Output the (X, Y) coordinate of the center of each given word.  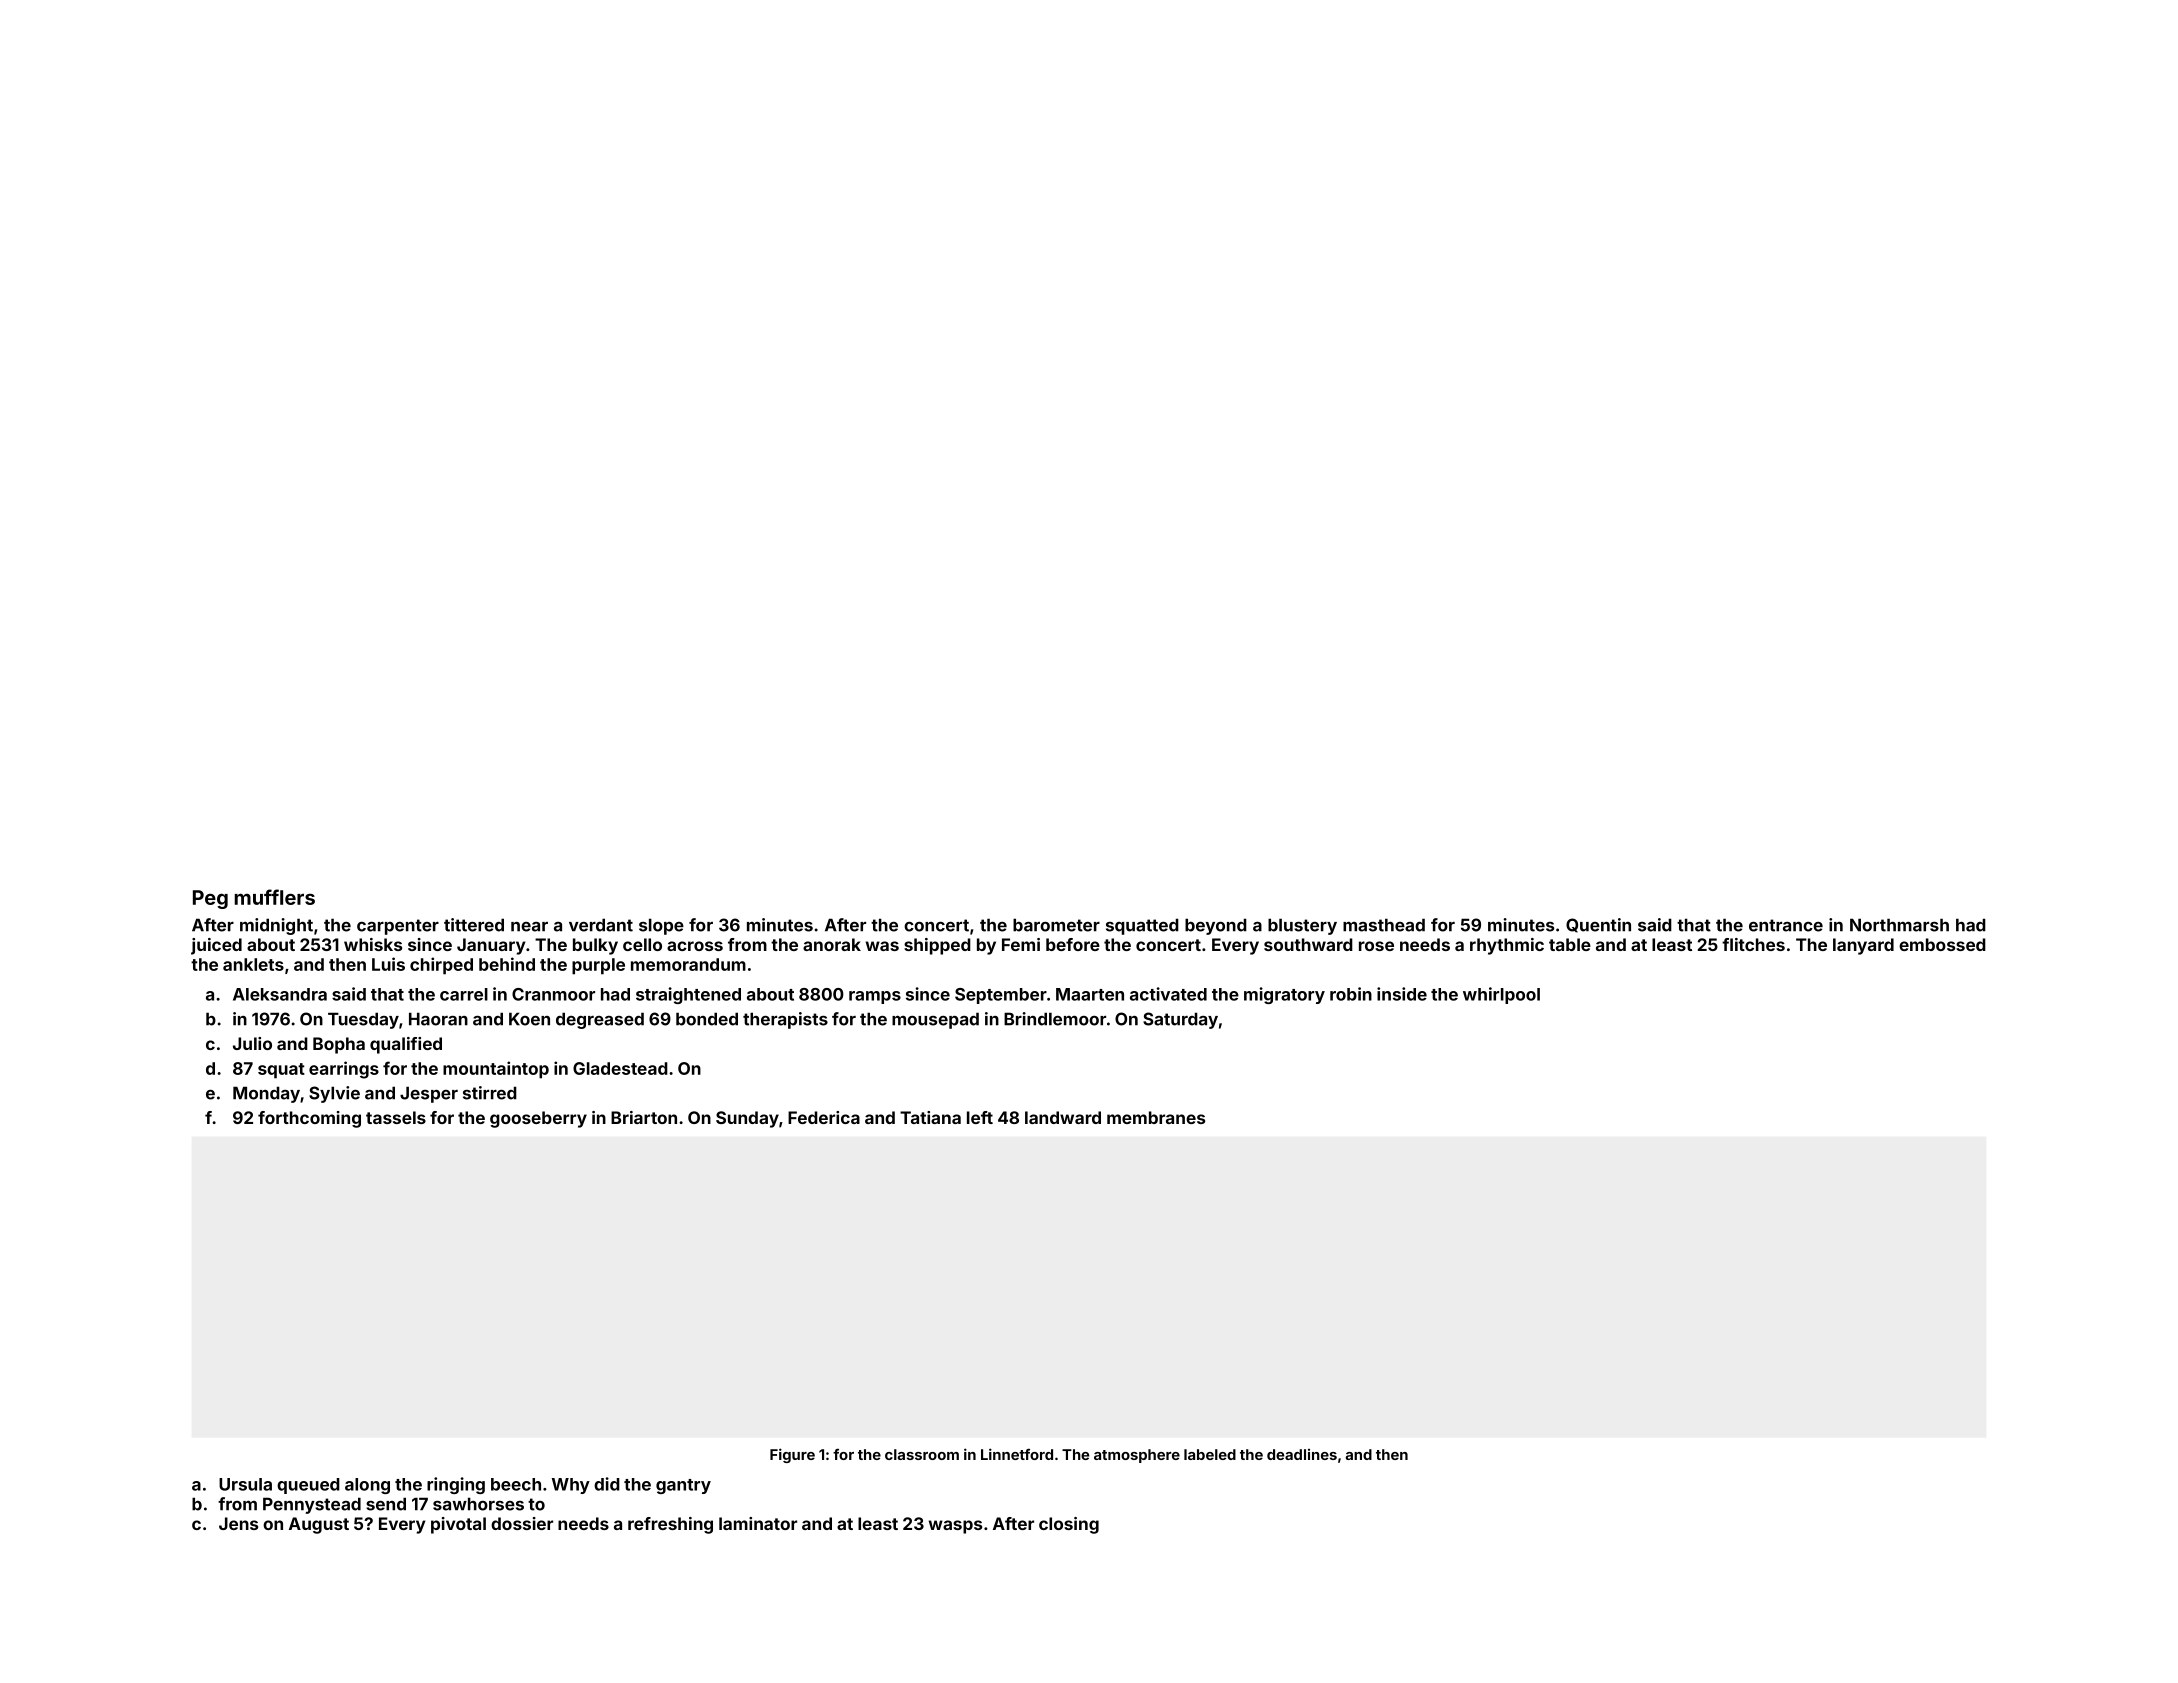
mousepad (935, 1020)
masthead (1384, 925)
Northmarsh (1899, 925)
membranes (1156, 1117)
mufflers (274, 897)
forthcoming (309, 1119)
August (319, 1525)
